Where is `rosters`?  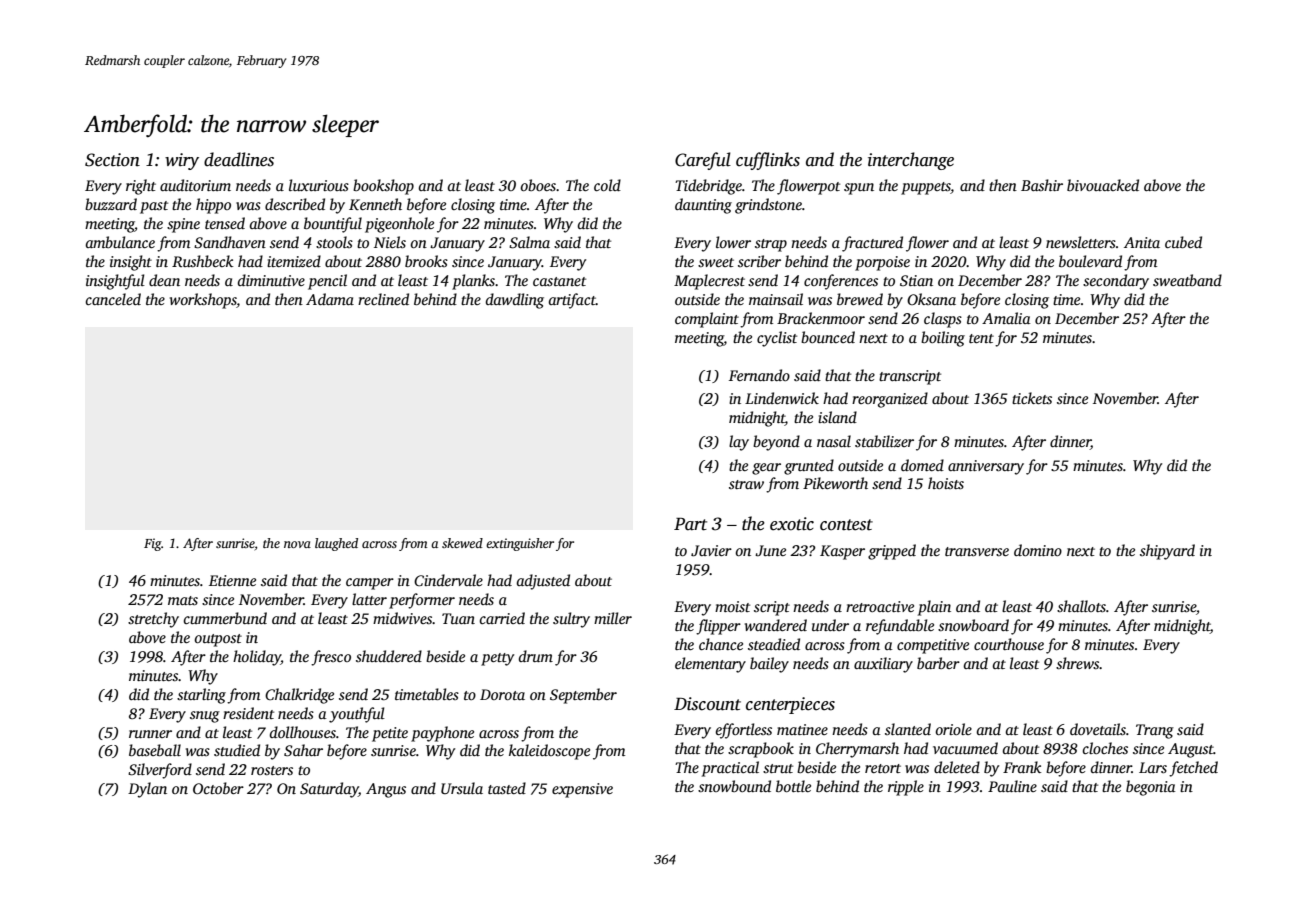 rosters is located at coordinates (272, 770).
